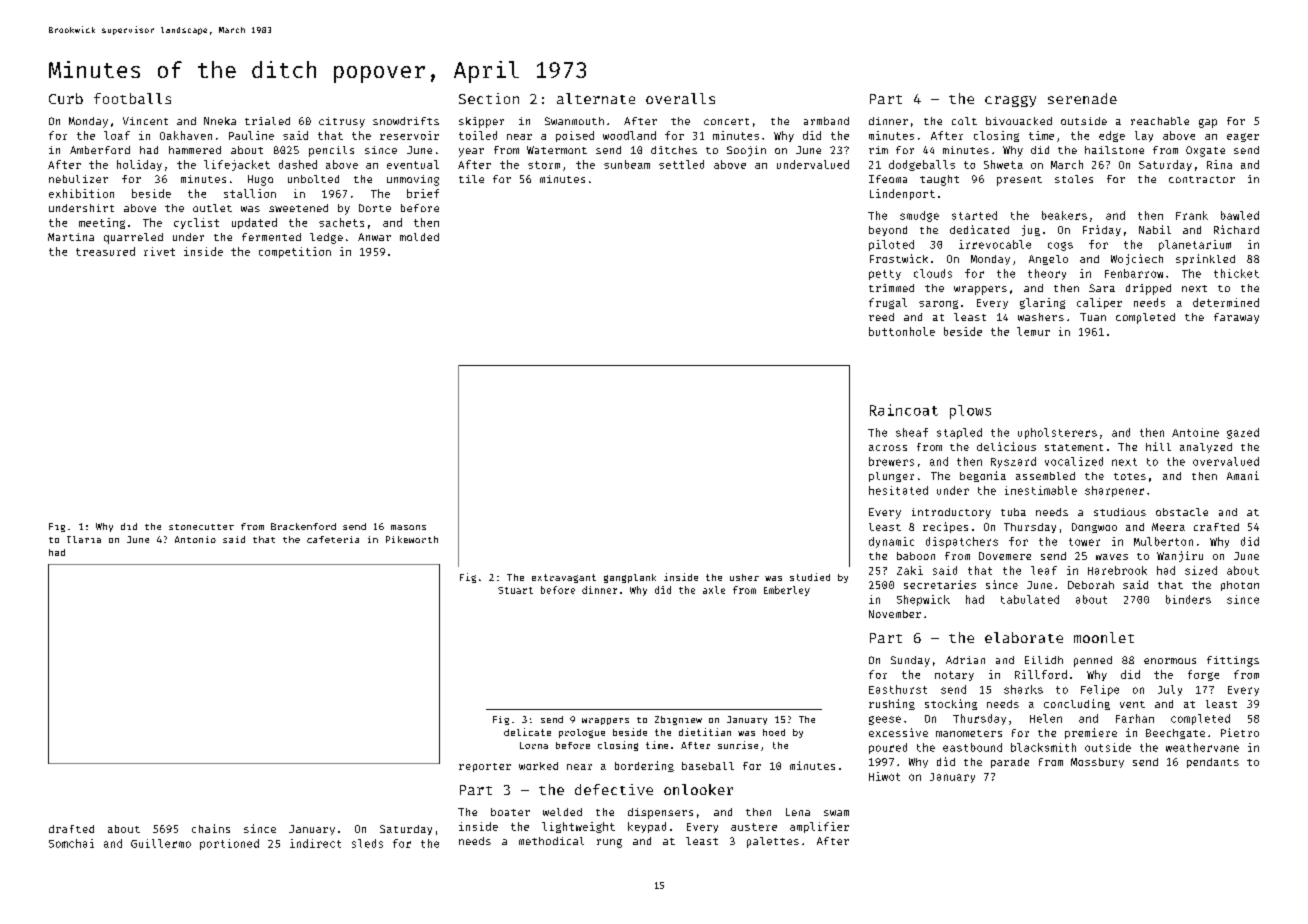 This screenshot has width=1308, height=924. I want to click on overalls, so click(680, 98).
